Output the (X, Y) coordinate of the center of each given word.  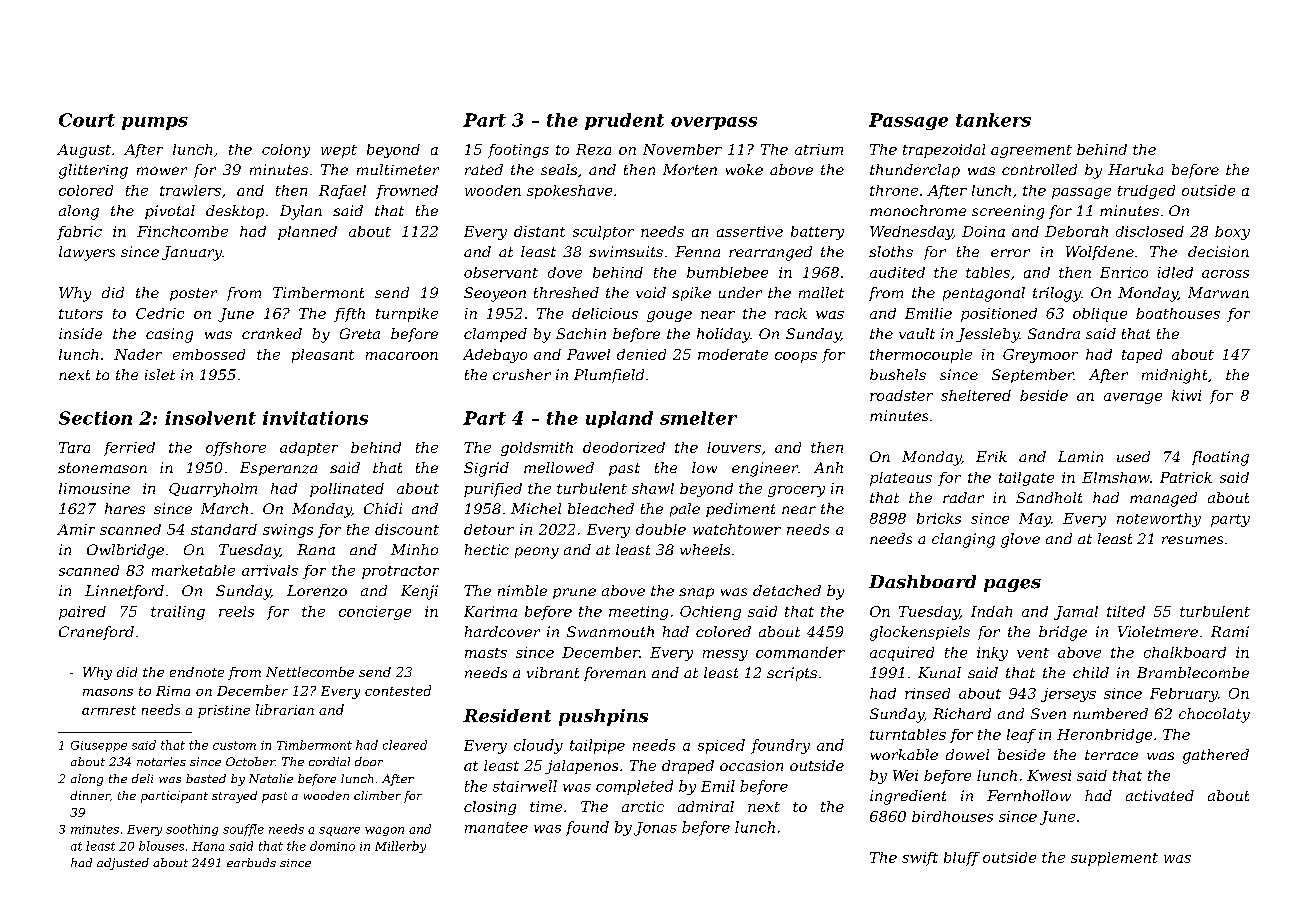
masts (486, 653)
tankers (993, 120)
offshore (236, 449)
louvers (734, 447)
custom (234, 745)
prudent (624, 121)
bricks (939, 518)
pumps (155, 123)
